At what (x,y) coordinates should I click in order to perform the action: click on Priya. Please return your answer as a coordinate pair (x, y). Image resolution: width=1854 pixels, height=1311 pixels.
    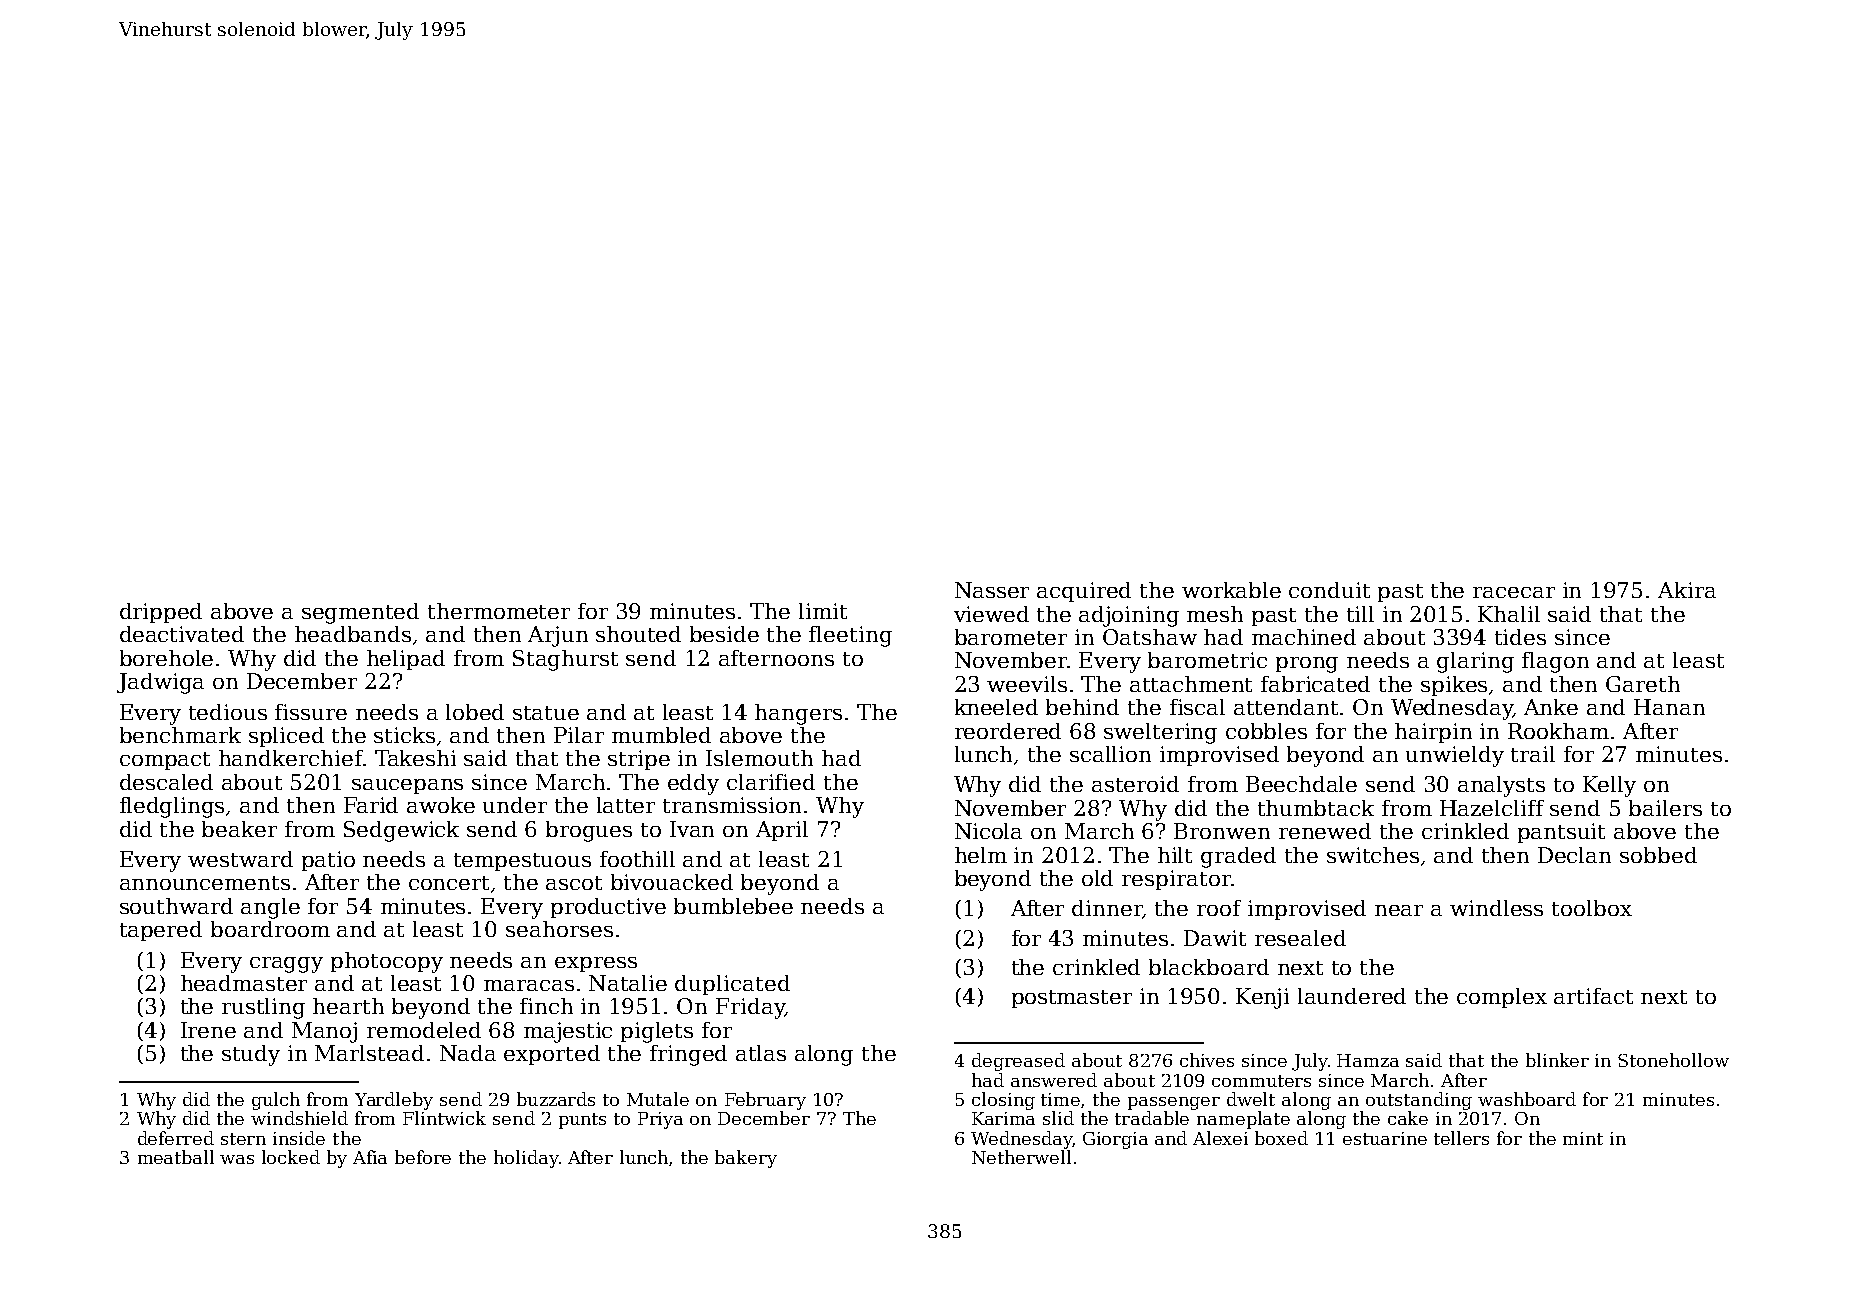
    Looking at the image, I should click on (660, 1120).
